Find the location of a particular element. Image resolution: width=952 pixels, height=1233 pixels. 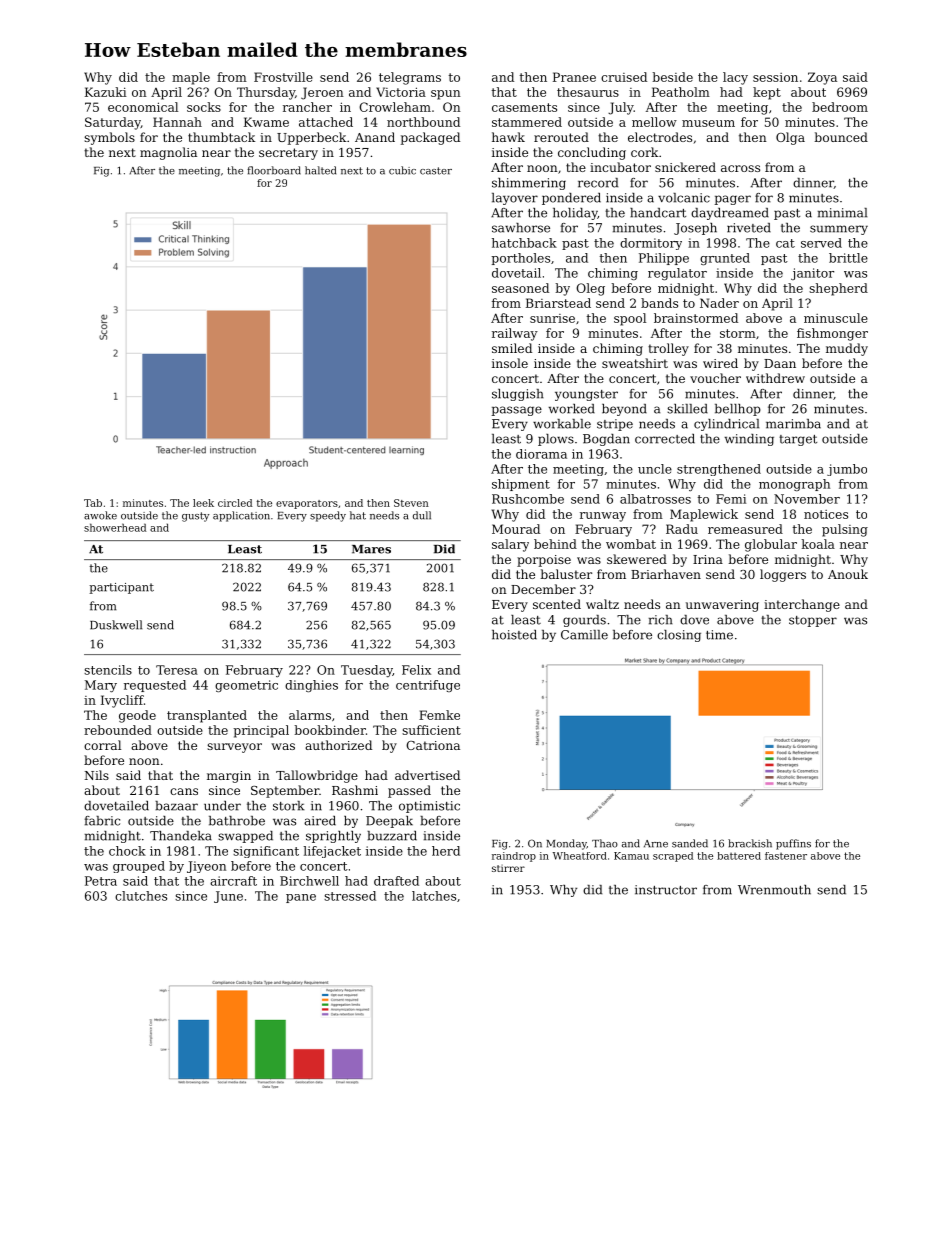

Jiyeon is located at coordinates (206, 867).
